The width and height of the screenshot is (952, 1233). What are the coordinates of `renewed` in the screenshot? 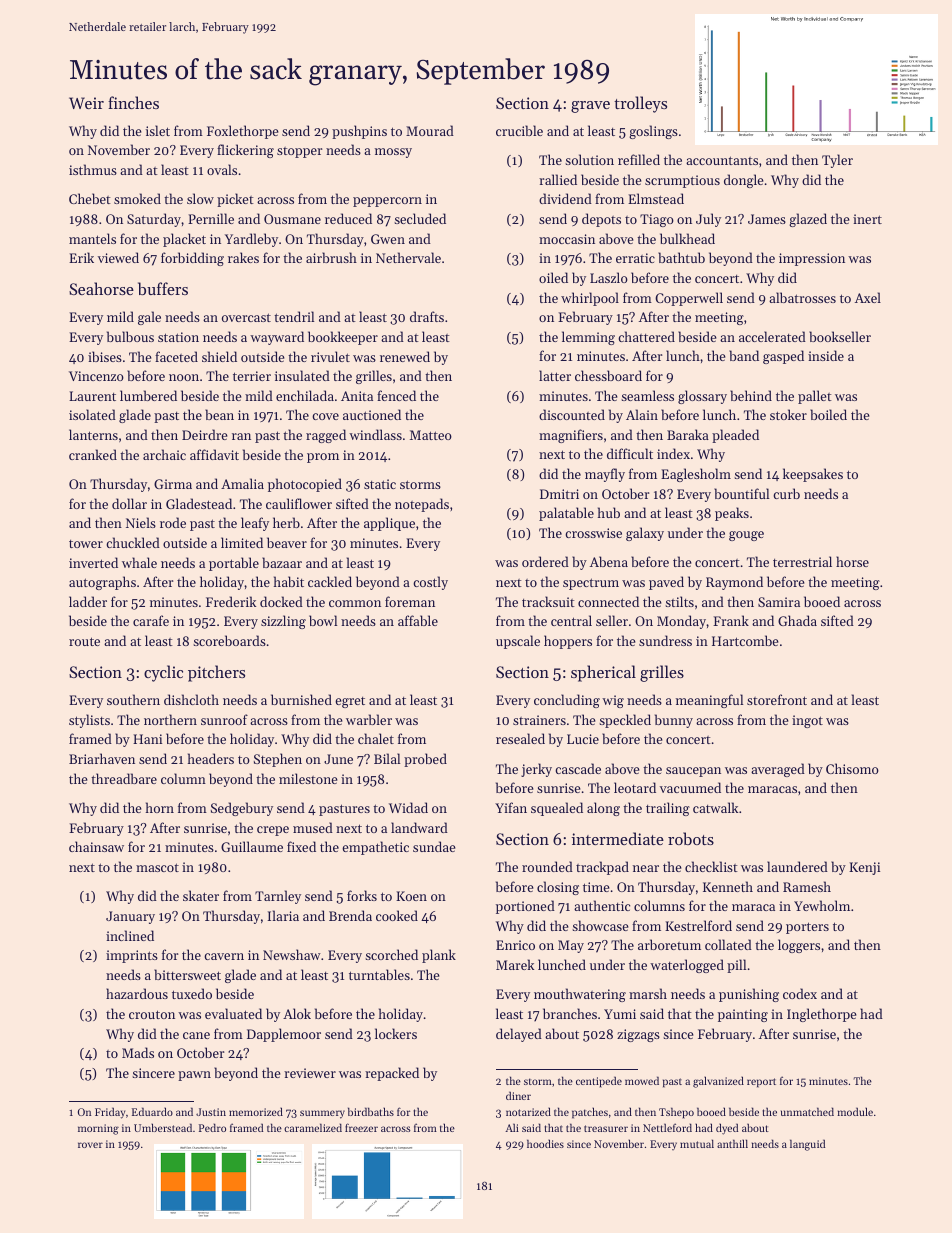 It's located at (405, 356).
